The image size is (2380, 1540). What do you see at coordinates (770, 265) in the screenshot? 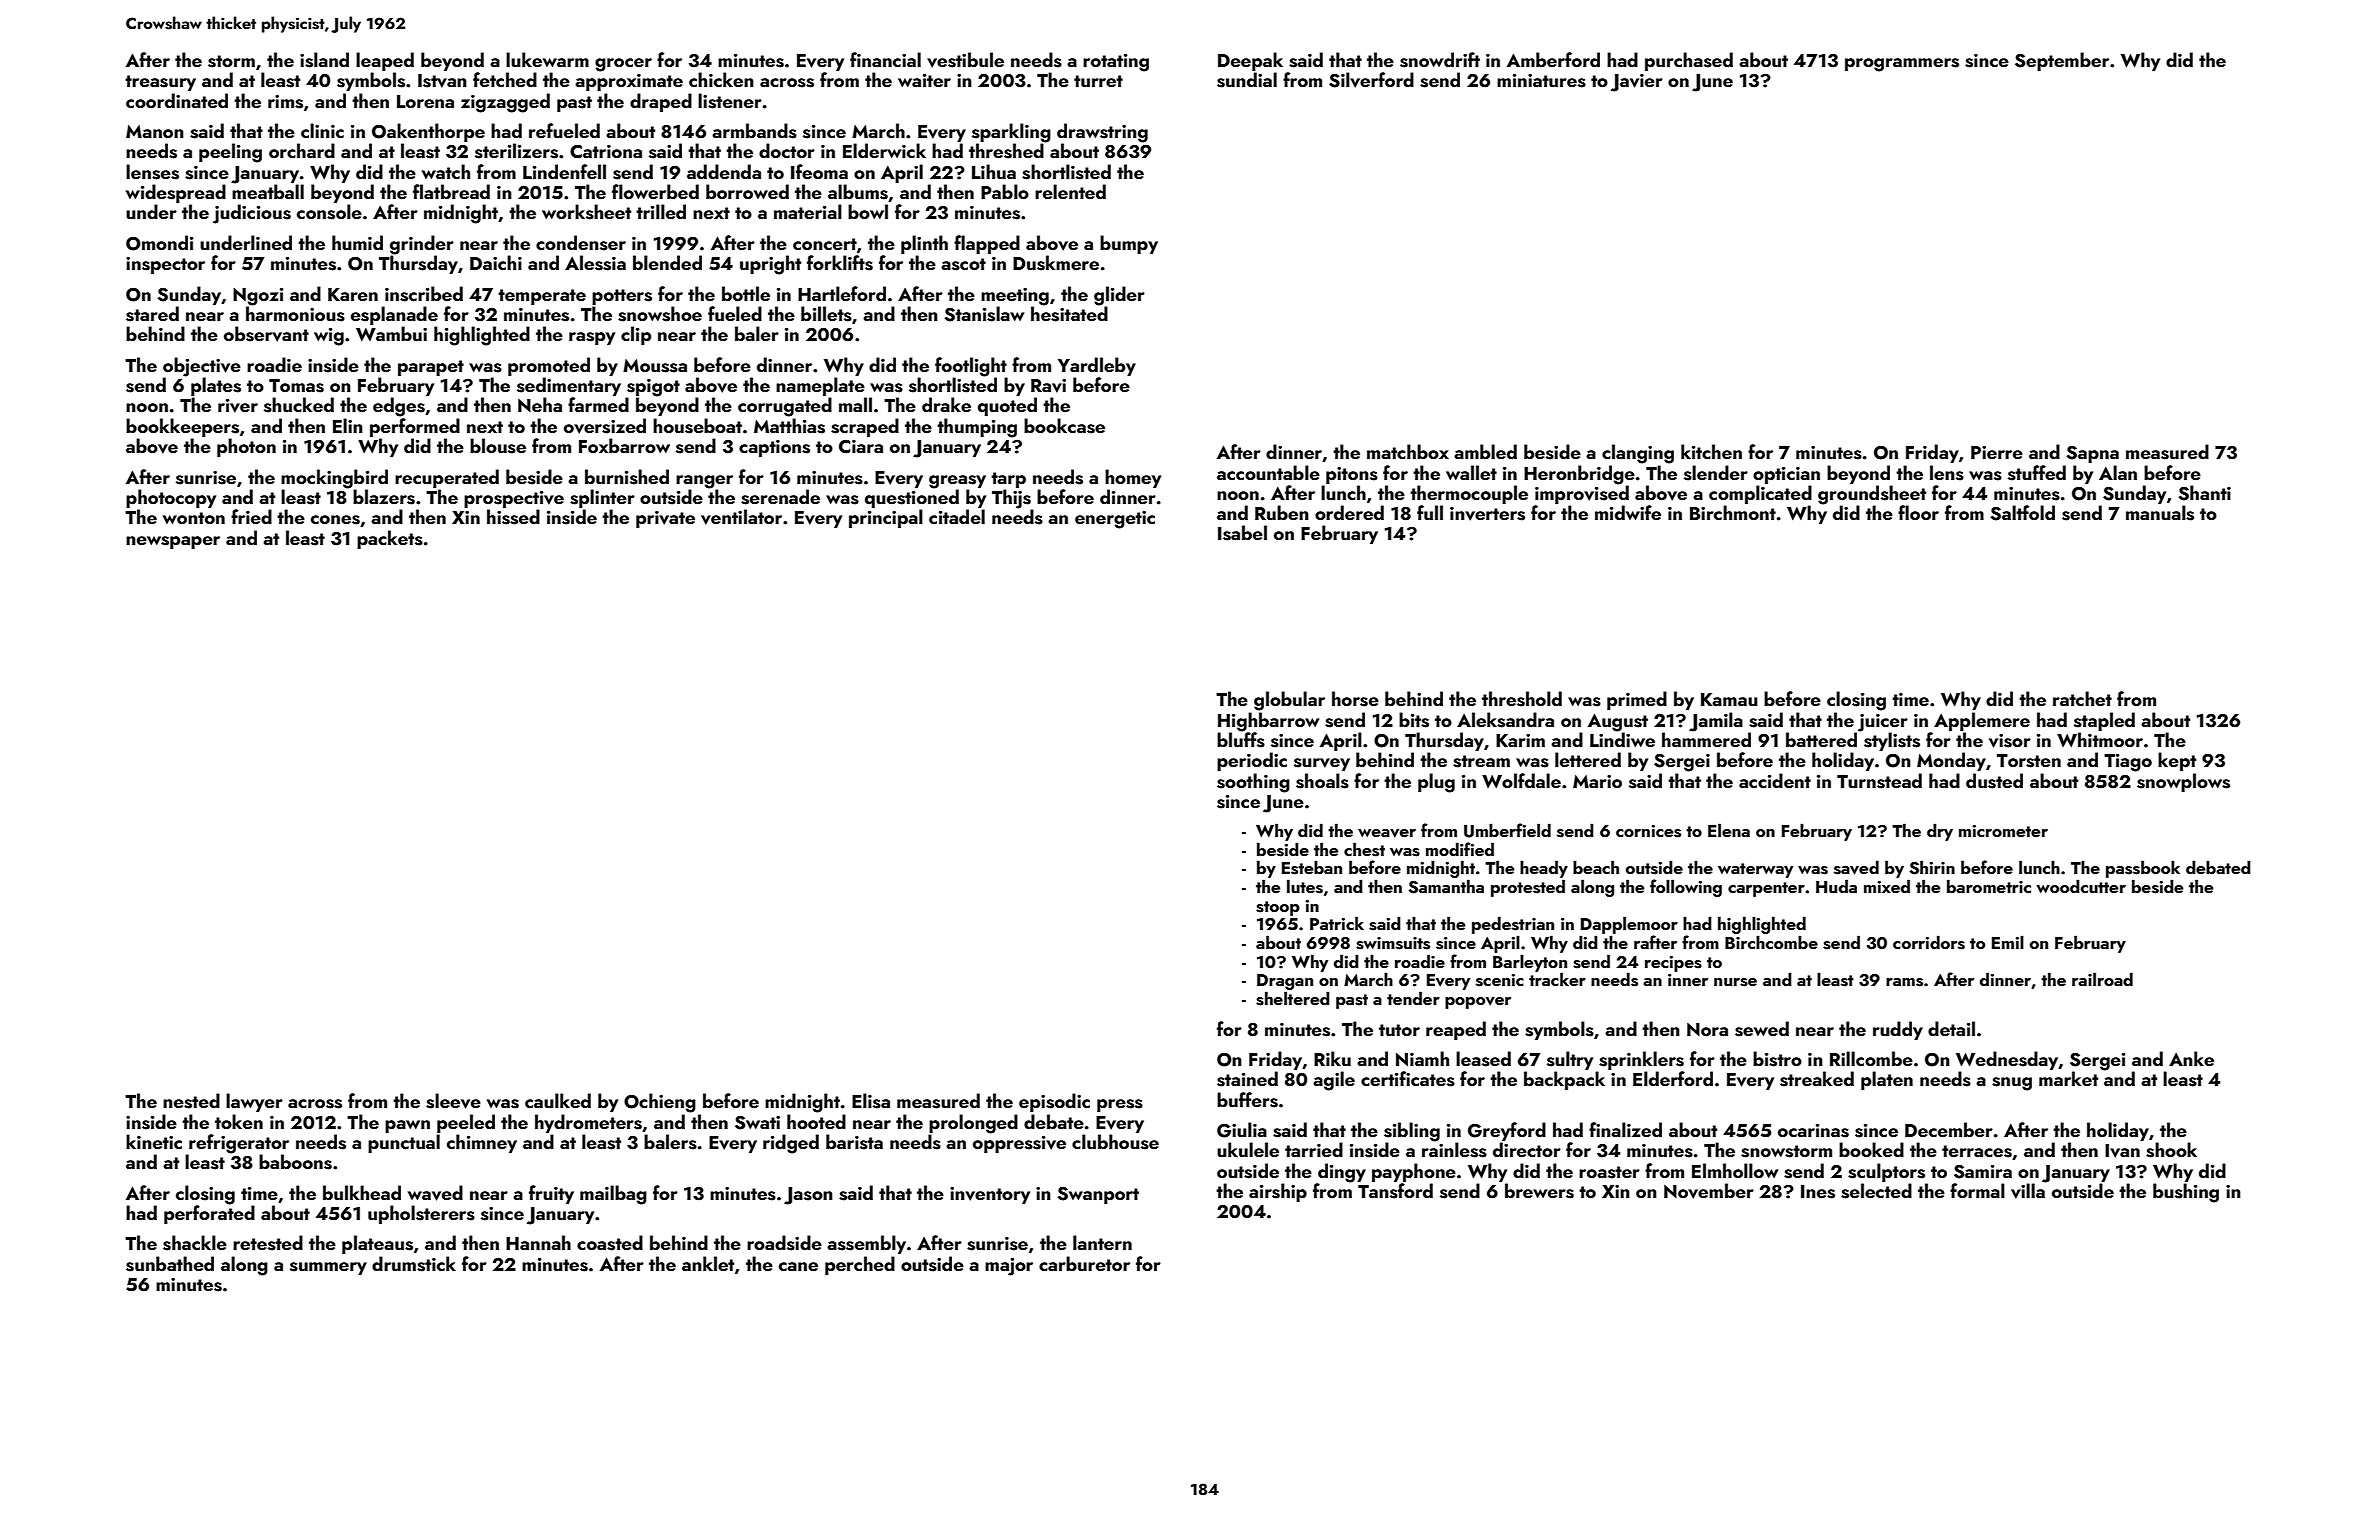
I see `upright` at bounding box center [770, 265].
